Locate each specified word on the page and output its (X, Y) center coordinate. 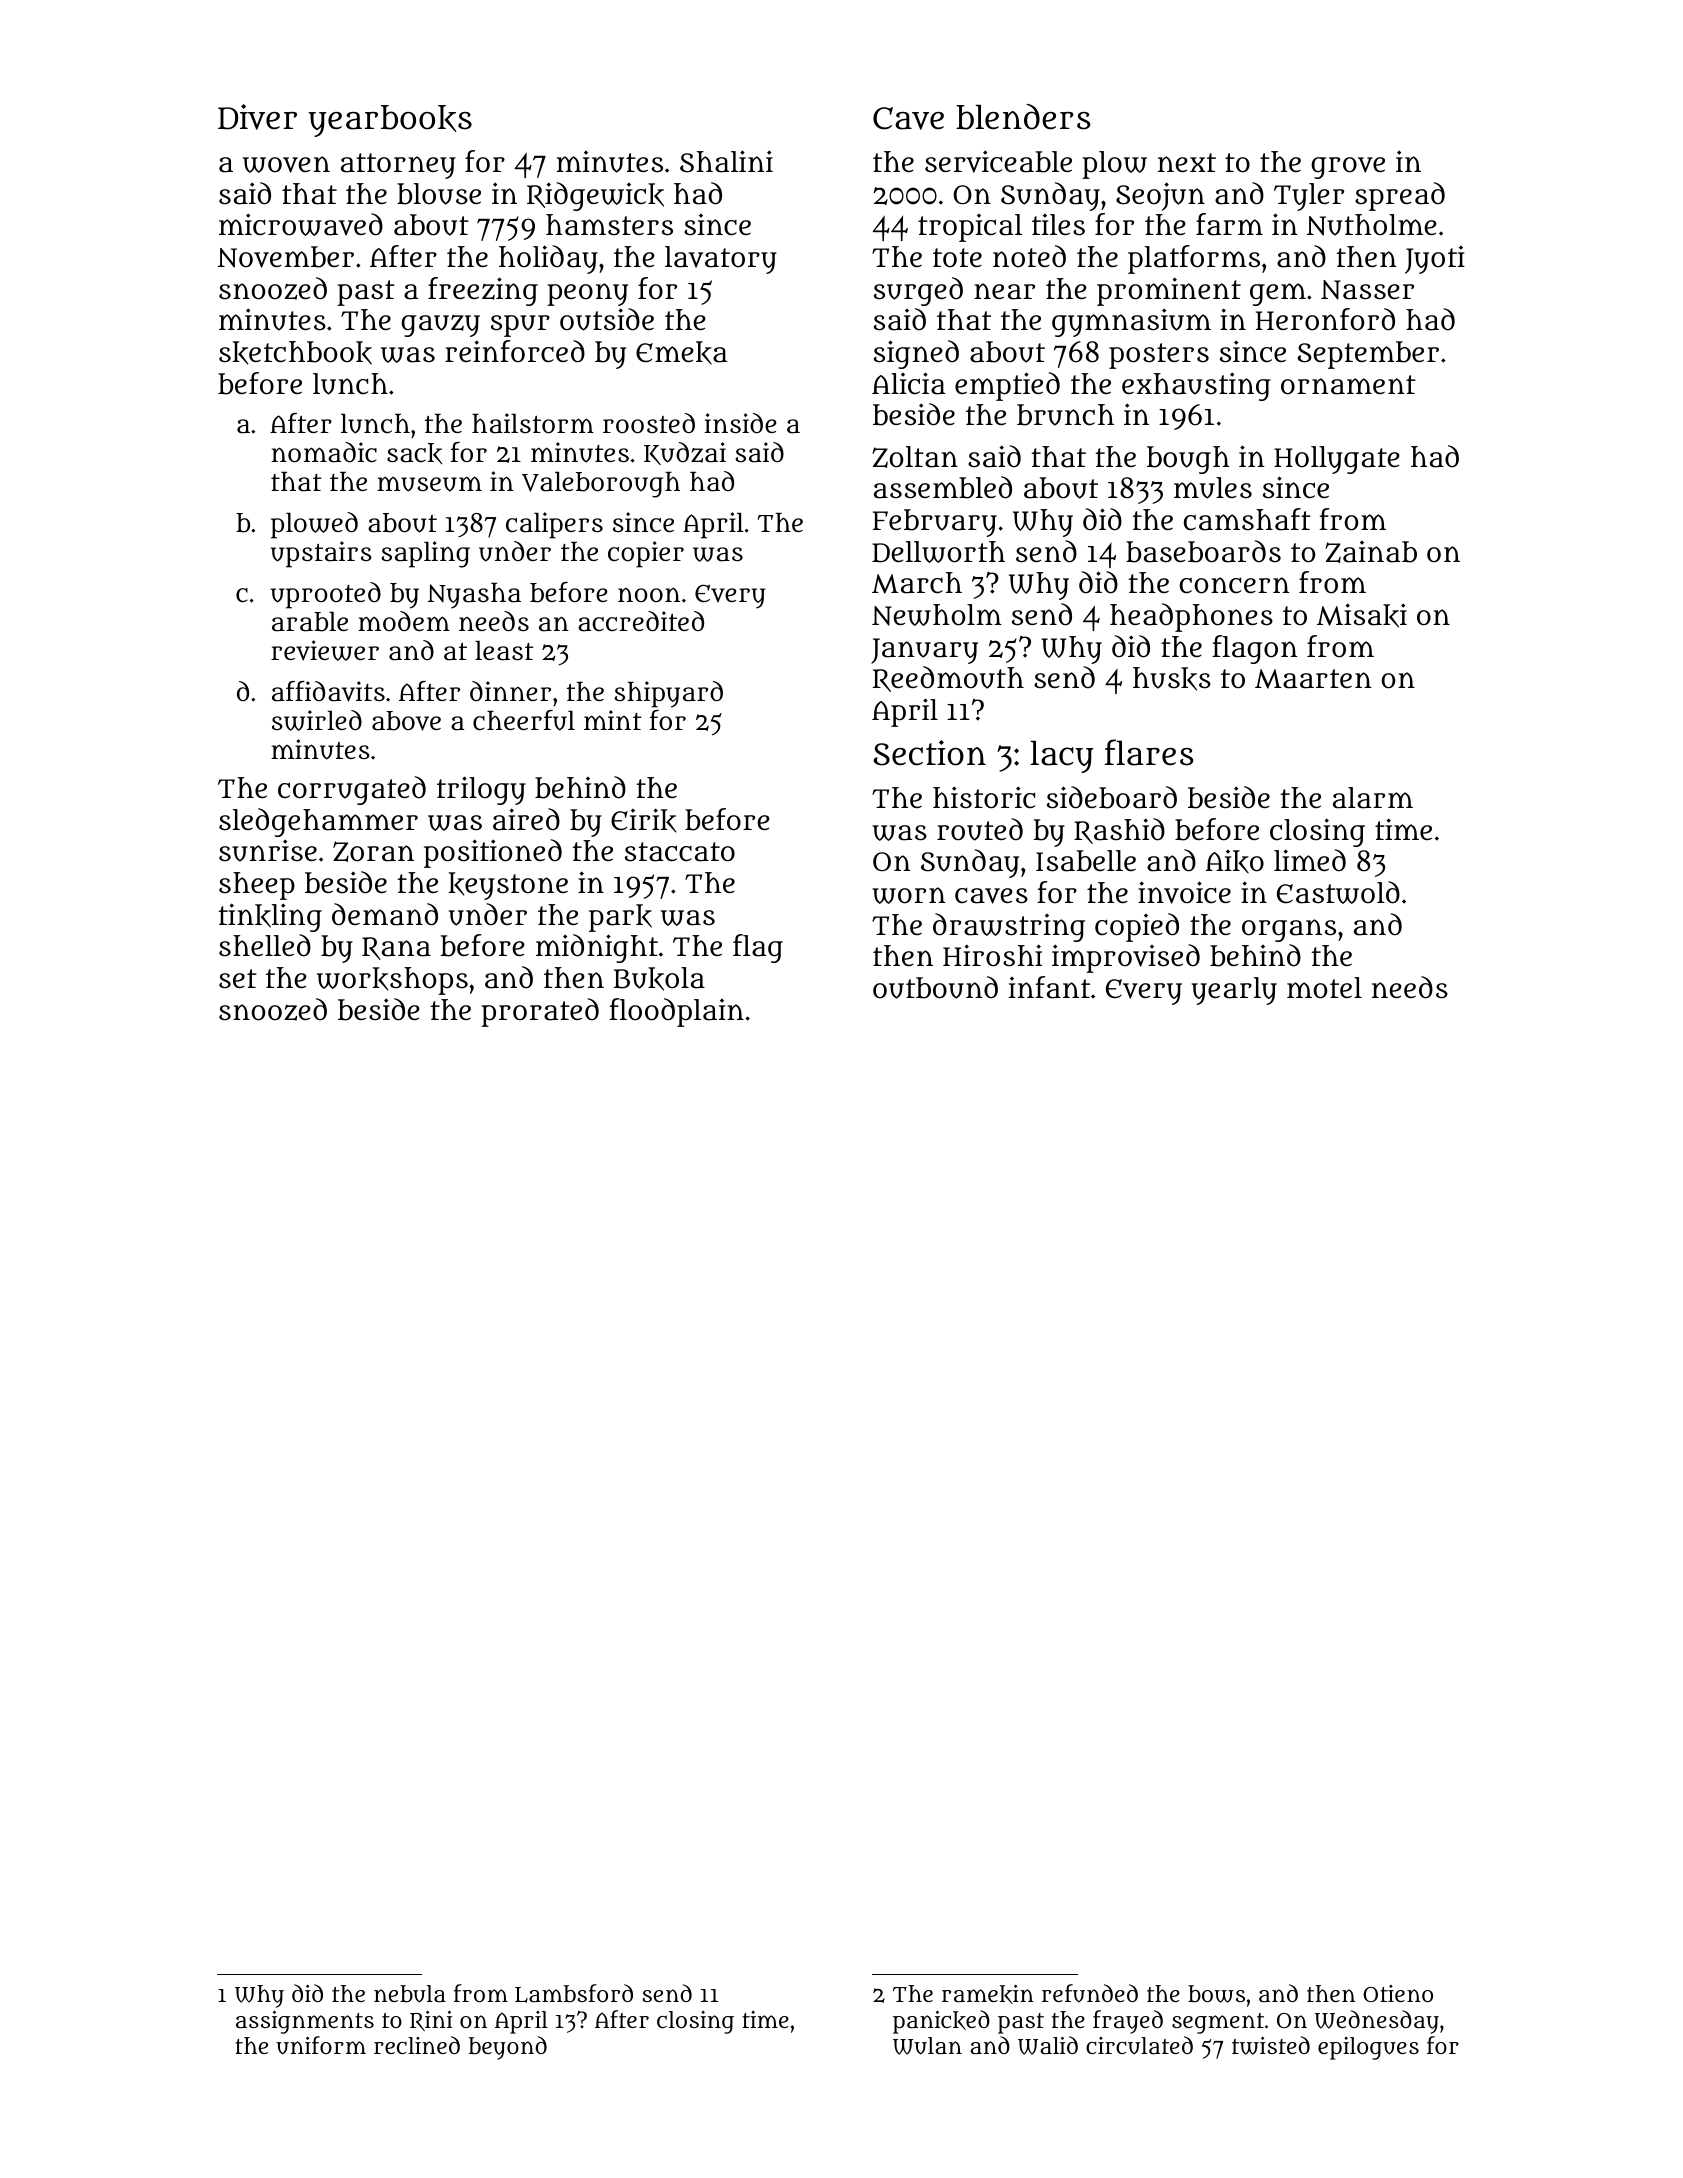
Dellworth (938, 552)
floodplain (676, 1012)
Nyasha (474, 596)
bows (1216, 1994)
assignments (305, 2022)
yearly (1234, 991)
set (238, 979)
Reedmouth (948, 679)
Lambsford (574, 1993)
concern (1235, 585)
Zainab (1371, 552)
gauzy (440, 326)
